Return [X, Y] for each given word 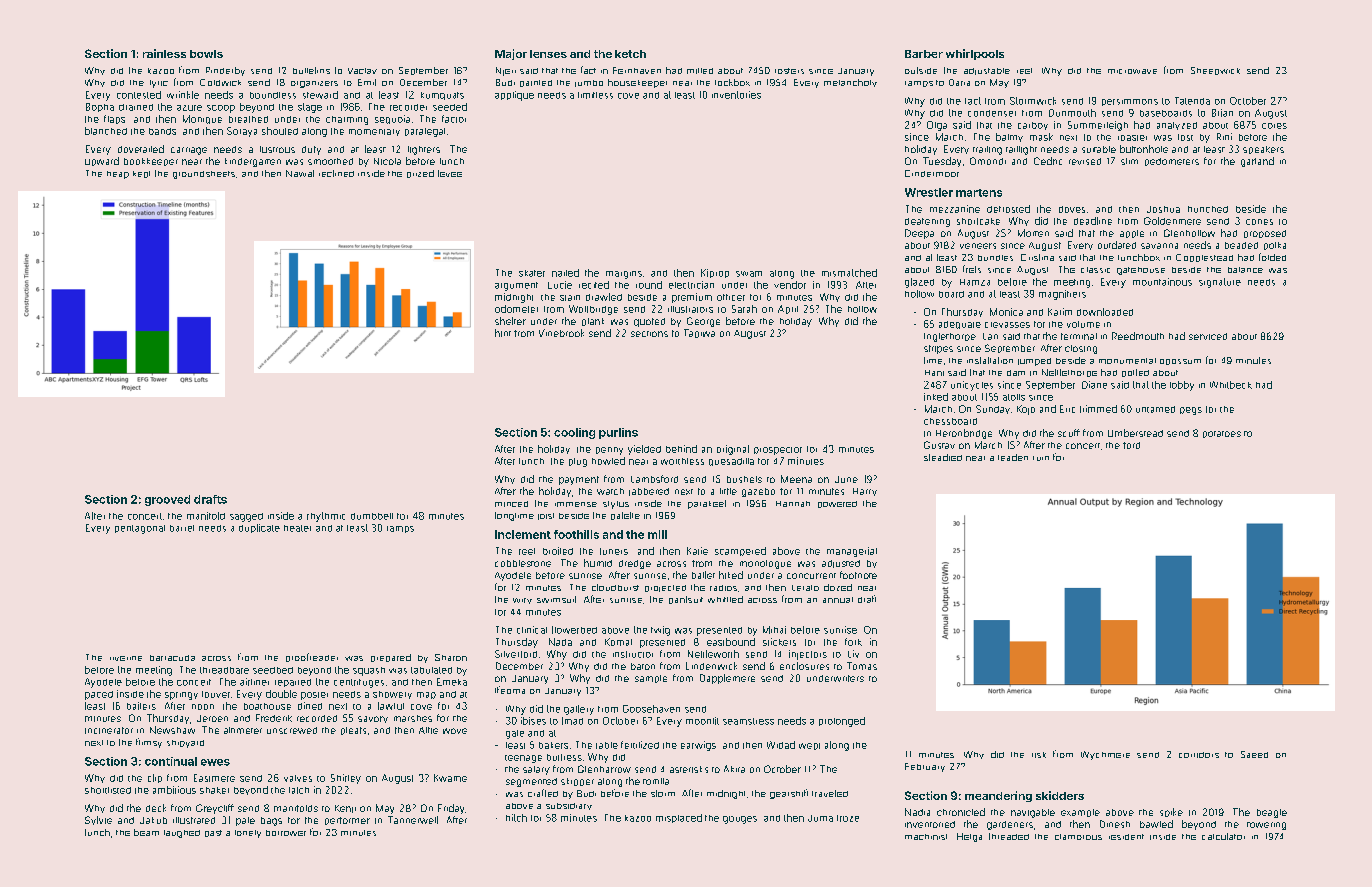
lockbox [732, 82]
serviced [1208, 336]
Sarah [744, 309]
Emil [367, 82]
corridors [1199, 755]
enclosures [804, 666]
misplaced [679, 818]
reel [1024, 71]
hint [503, 333]
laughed [182, 834]
